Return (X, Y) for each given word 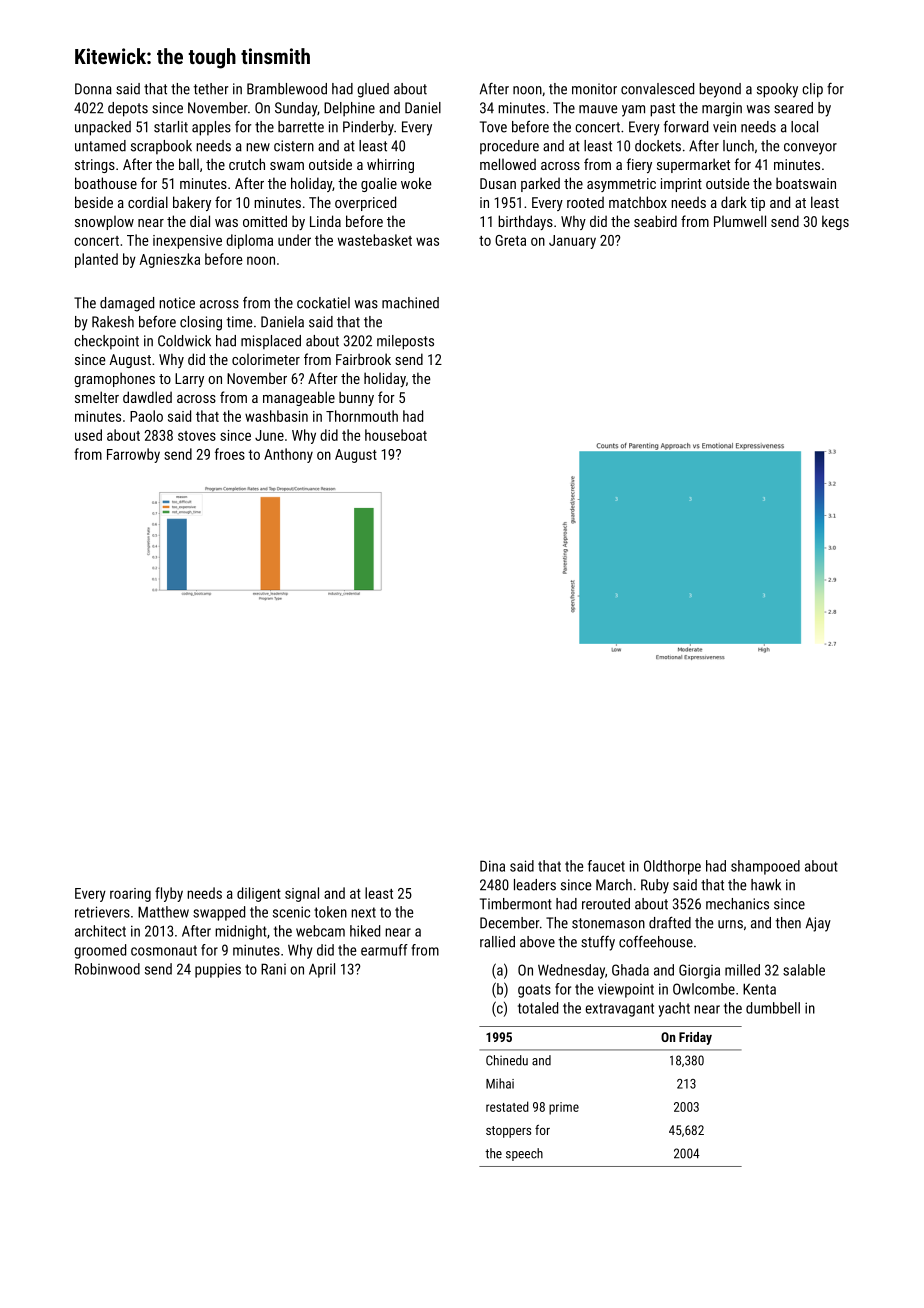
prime (564, 1108)
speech (524, 1154)
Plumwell (740, 221)
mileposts (405, 342)
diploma (249, 241)
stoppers (508, 1132)
